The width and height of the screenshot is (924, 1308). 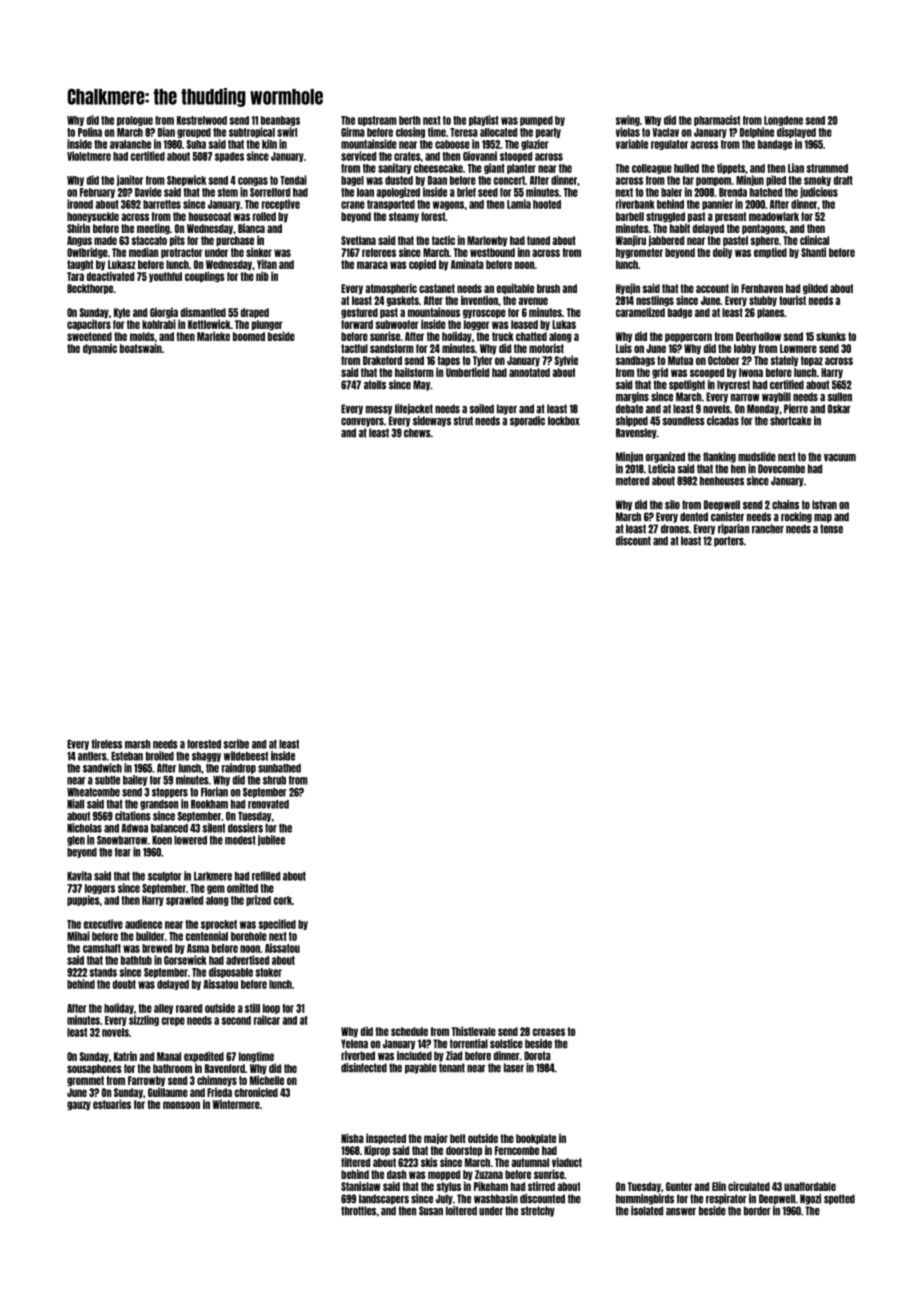 What do you see at coordinates (675, 529) in the screenshot?
I see `drones` at bounding box center [675, 529].
